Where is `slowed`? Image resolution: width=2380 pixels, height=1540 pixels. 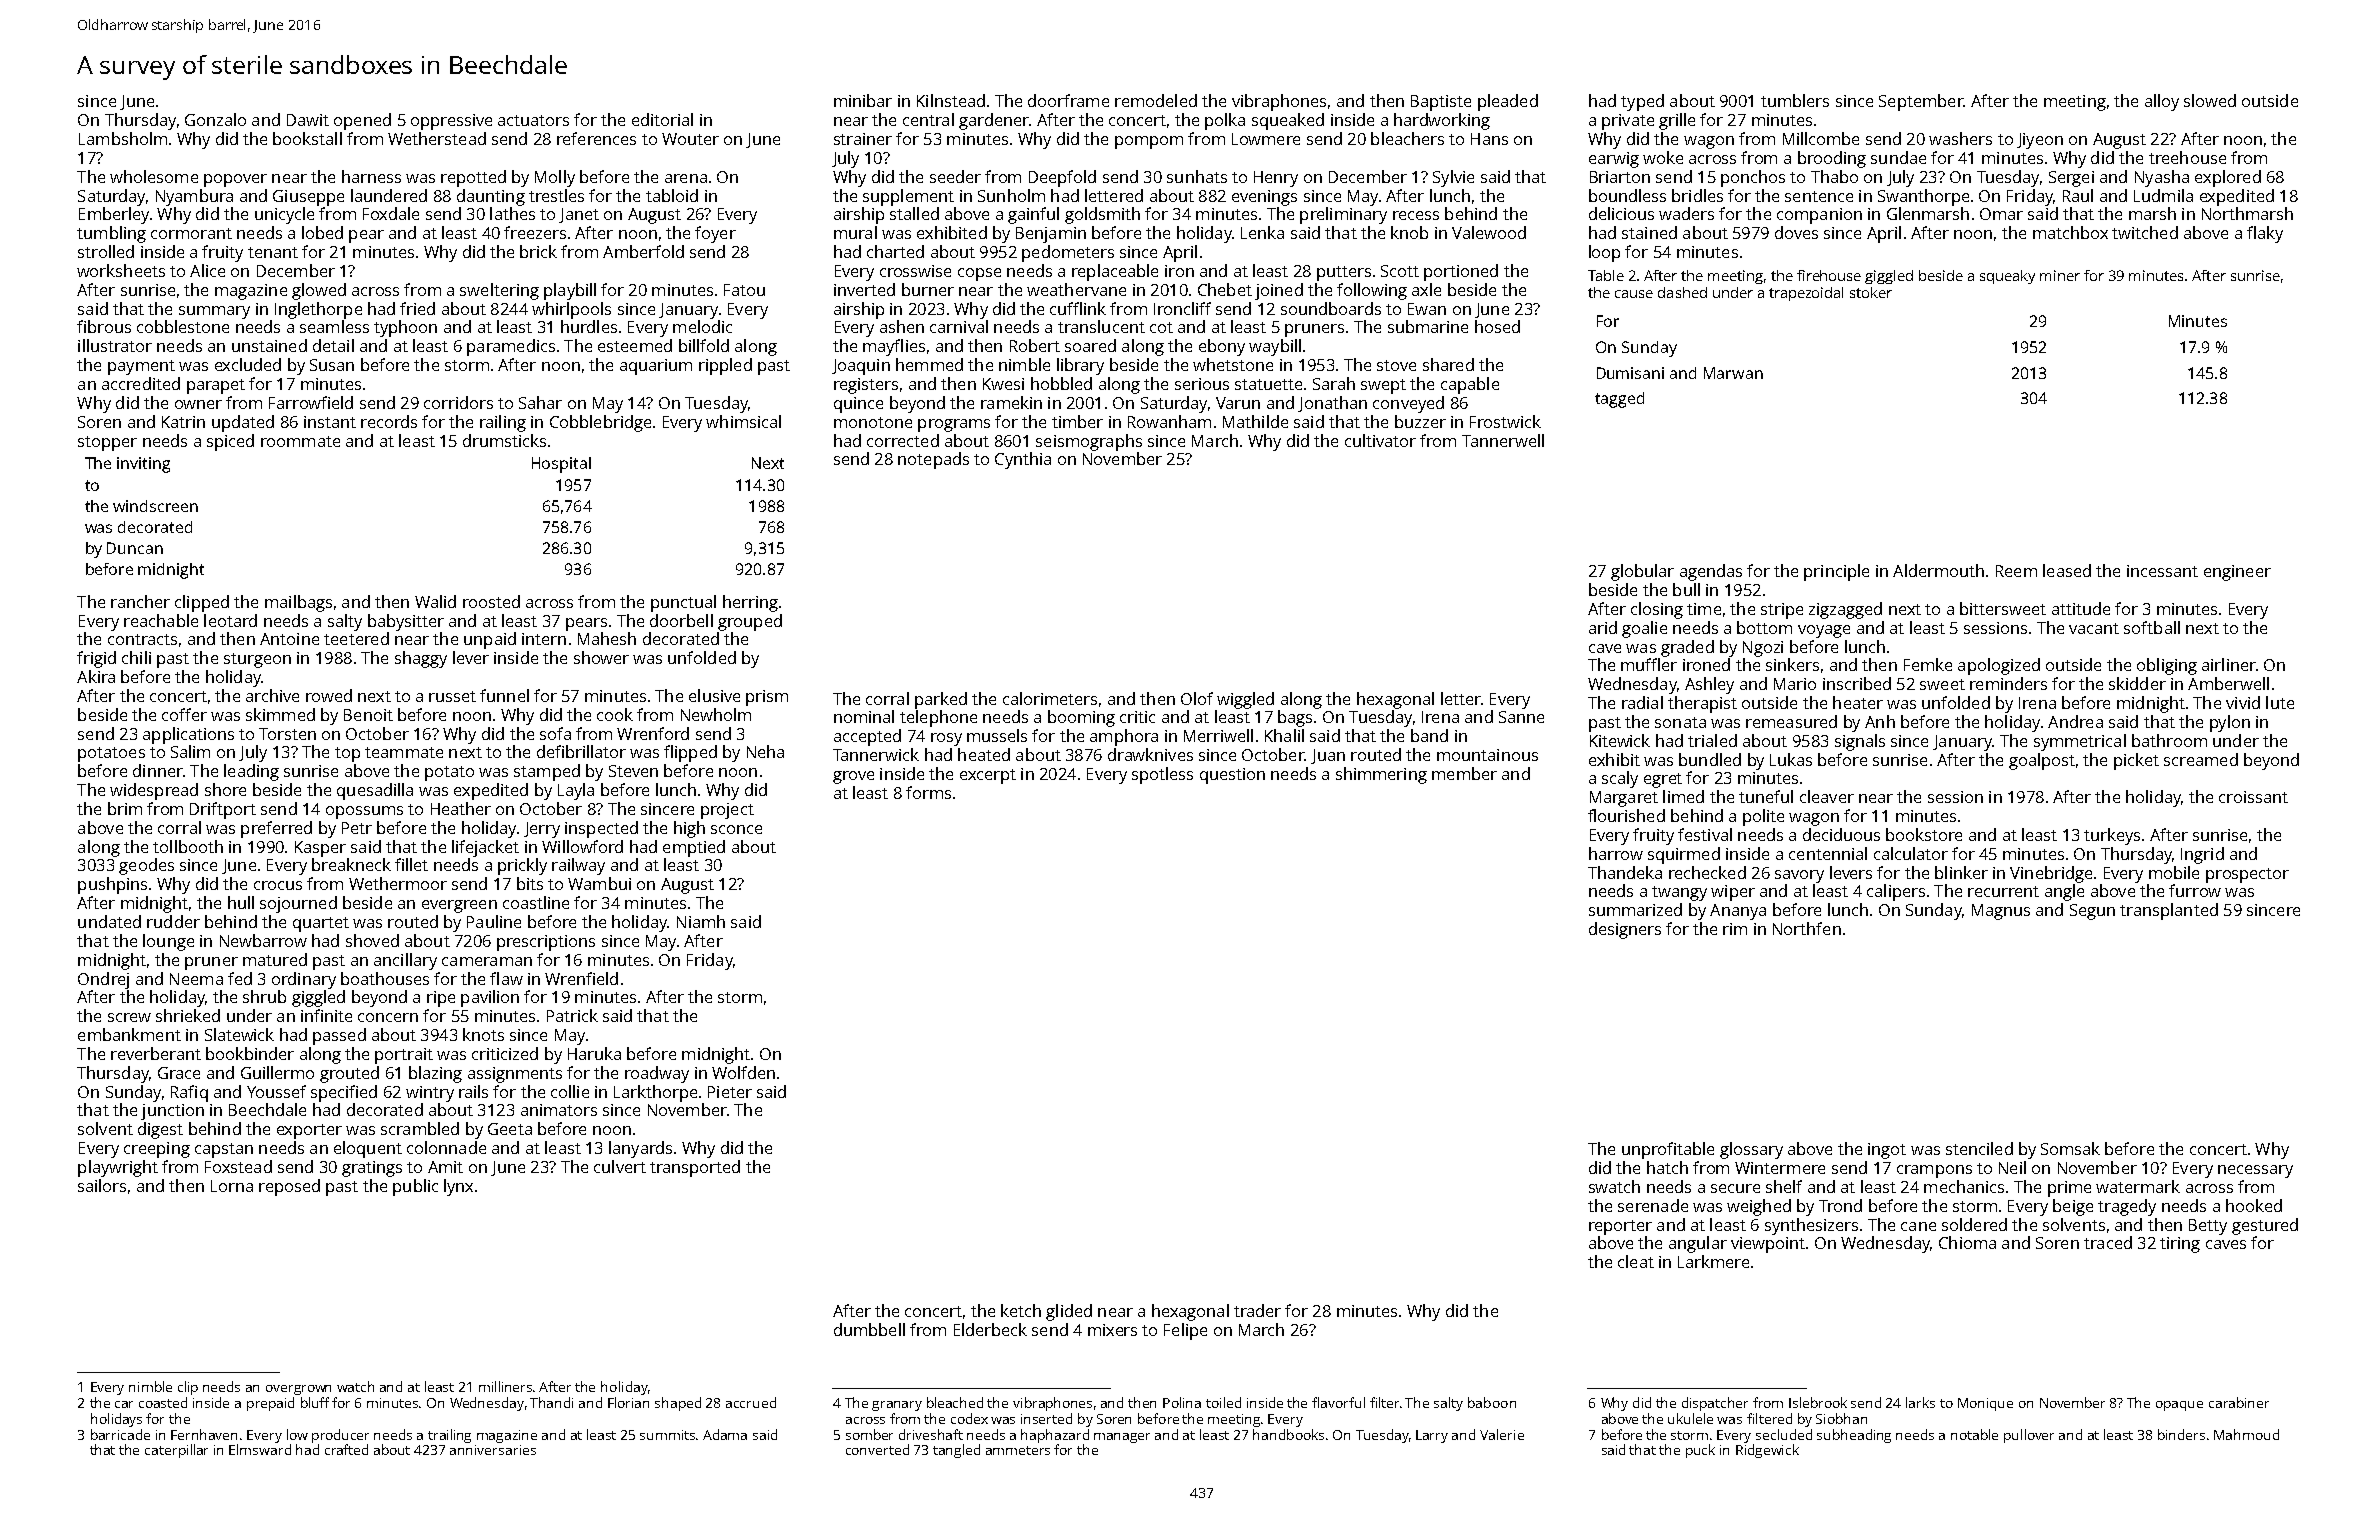
slowed is located at coordinates (2210, 100).
